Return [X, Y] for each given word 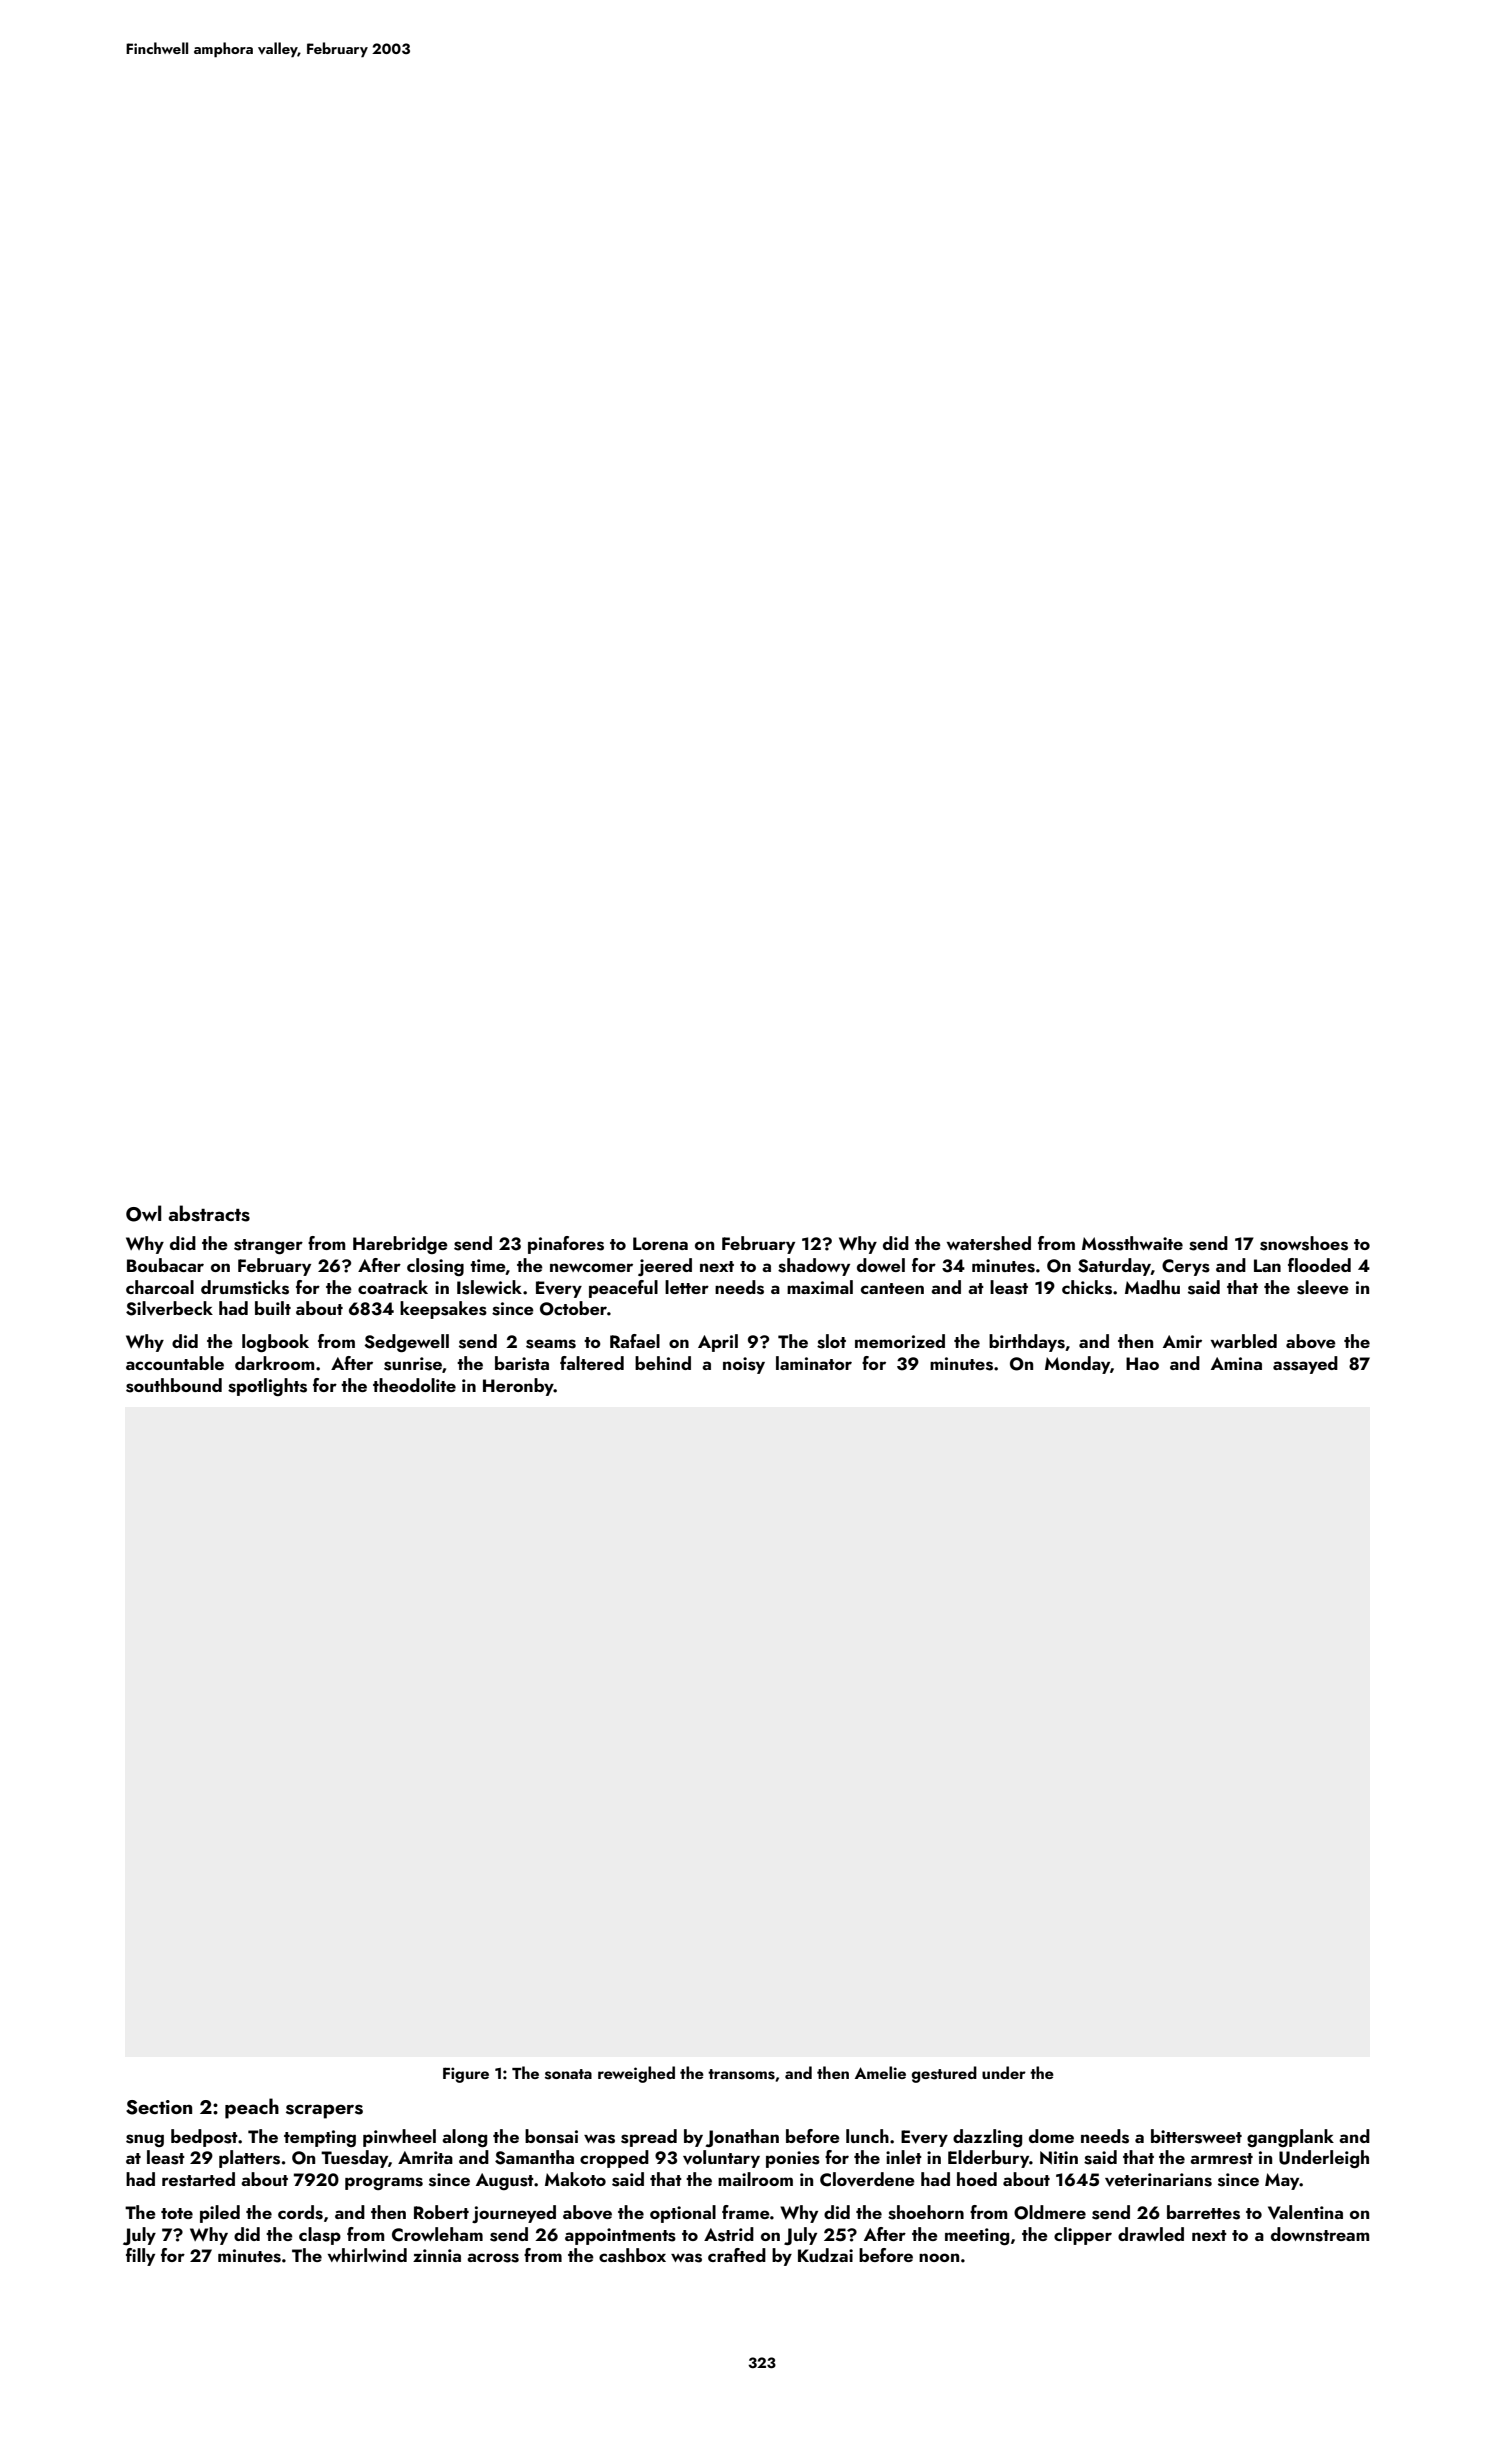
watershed [989, 1243]
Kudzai [825, 2255]
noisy [744, 1365]
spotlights [267, 1387]
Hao [1142, 1363]
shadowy [814, 1267]
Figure [466, 2075]
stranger [268, 1246]
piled [220, 2214]
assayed [1305, 1365]
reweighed [636, 2074]
